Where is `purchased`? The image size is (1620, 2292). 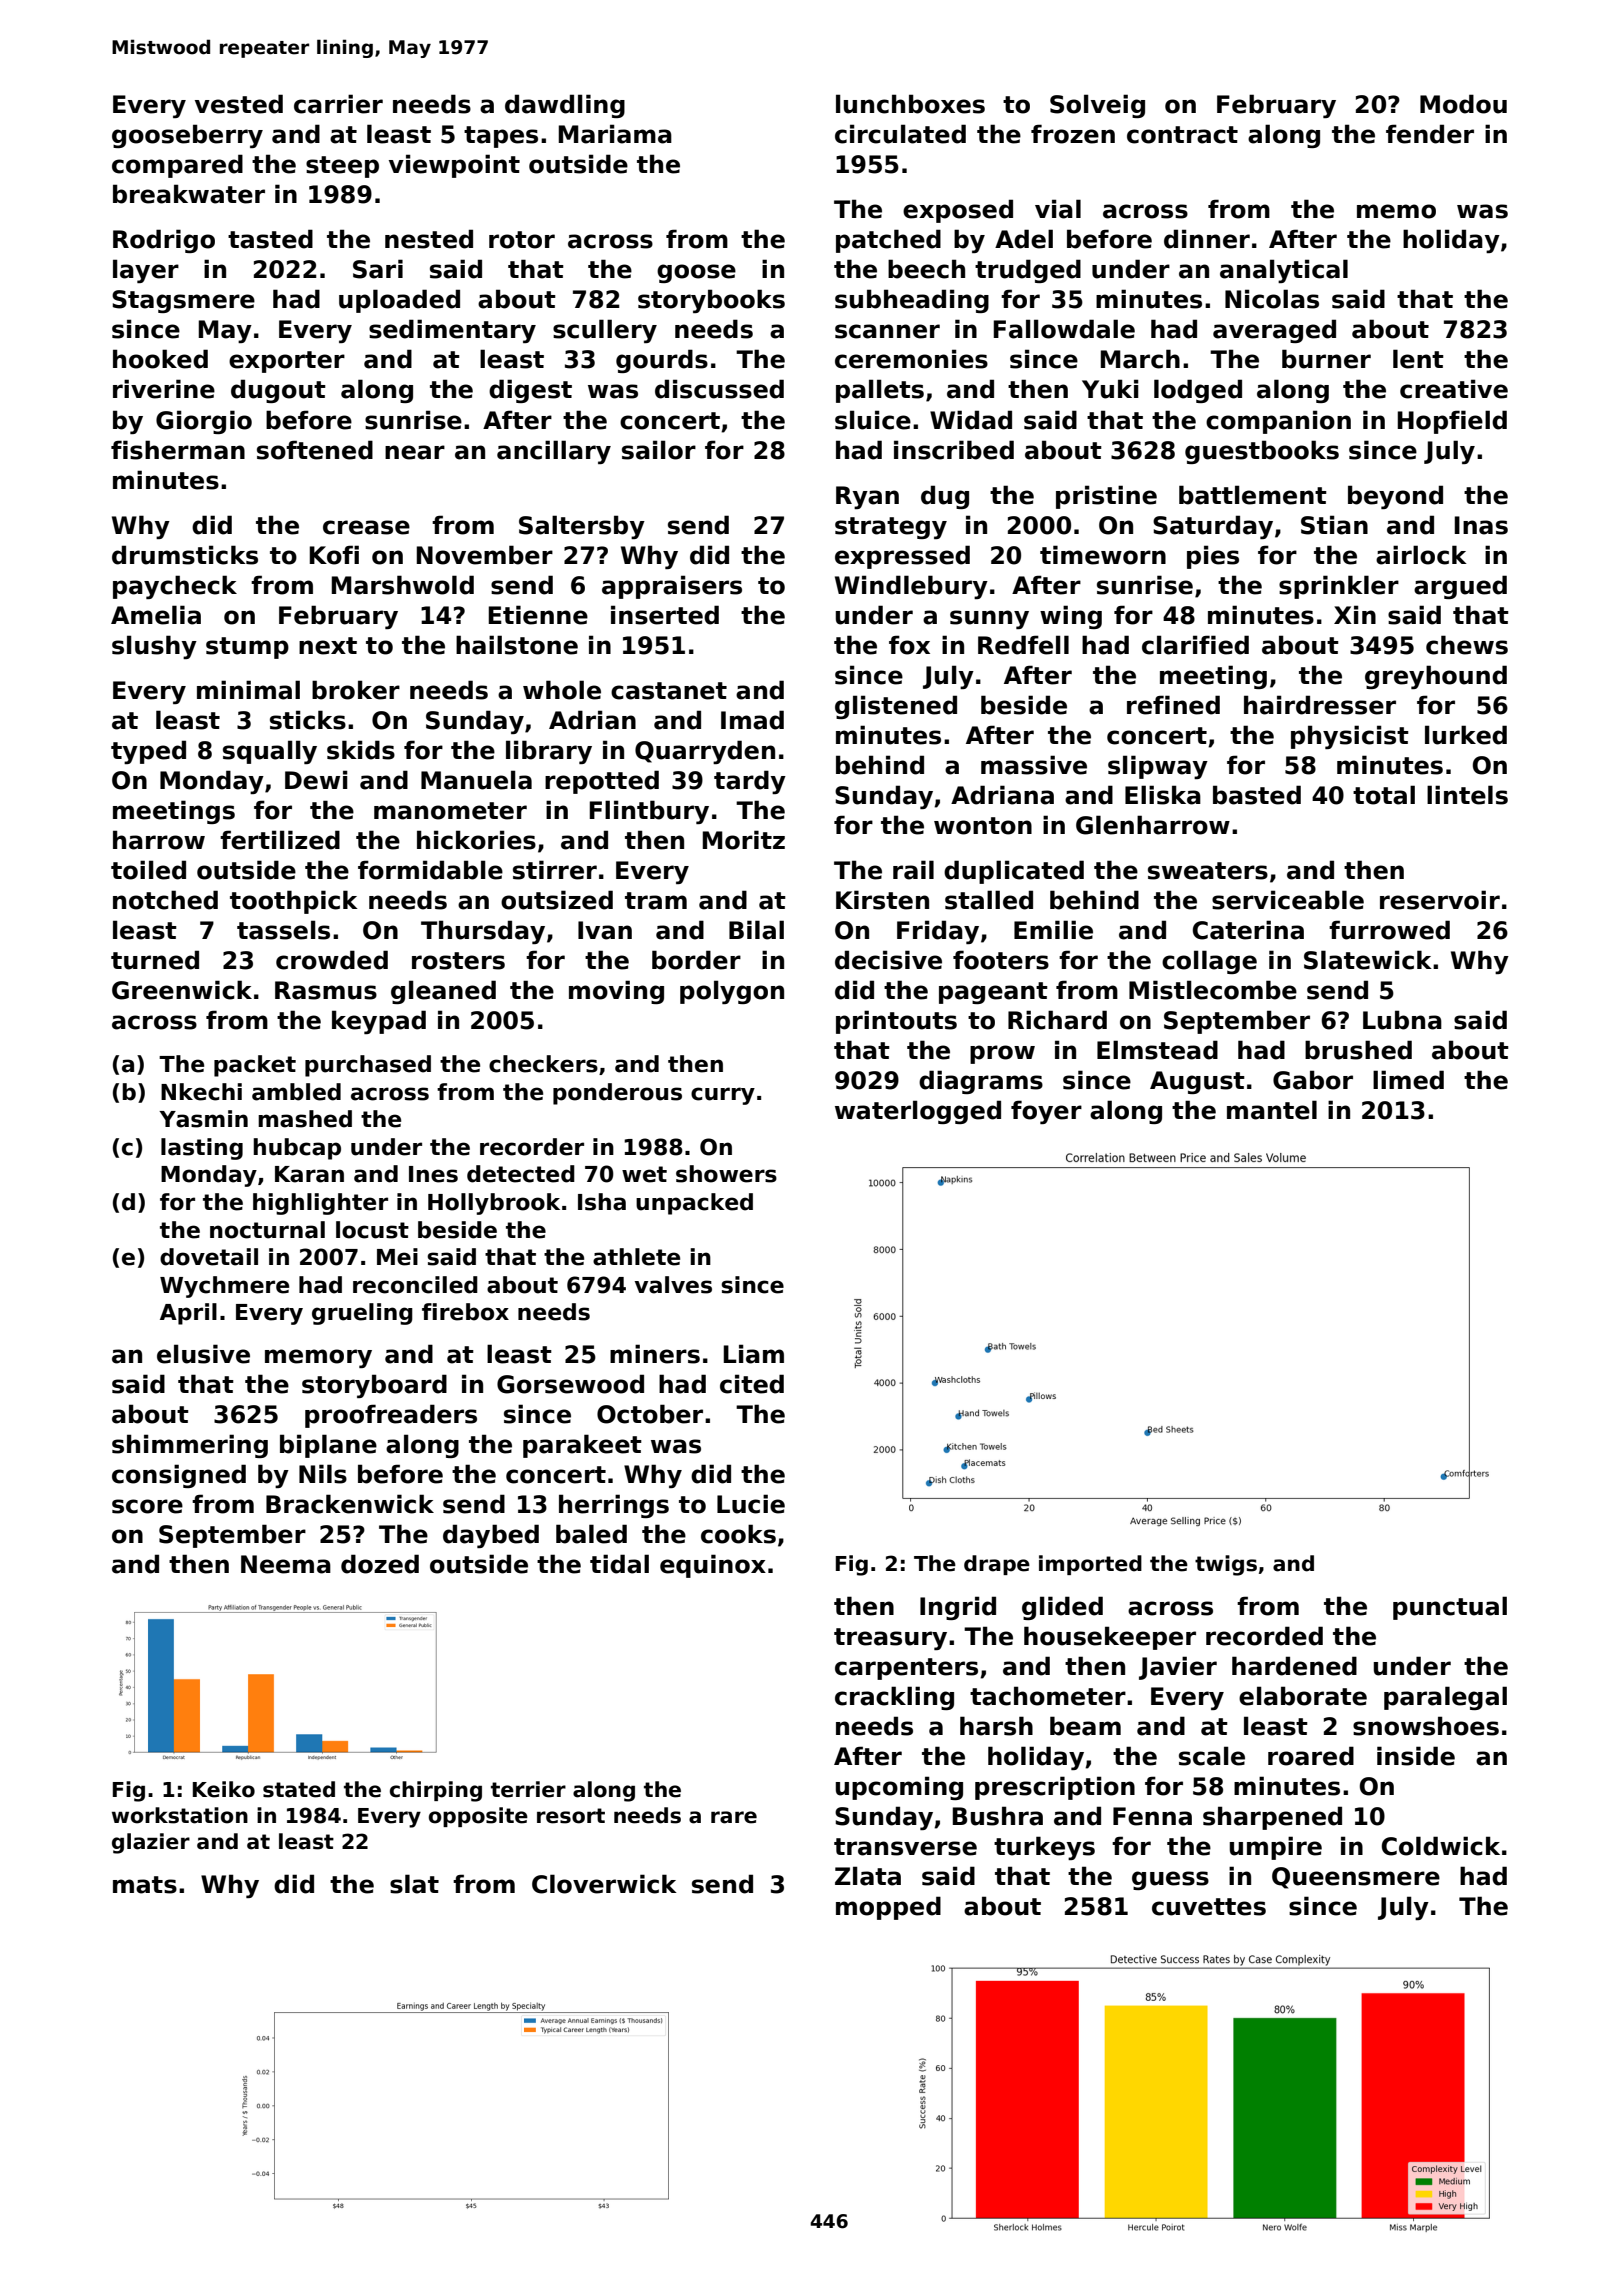
purchased is located at coordinates (368, 1066).
